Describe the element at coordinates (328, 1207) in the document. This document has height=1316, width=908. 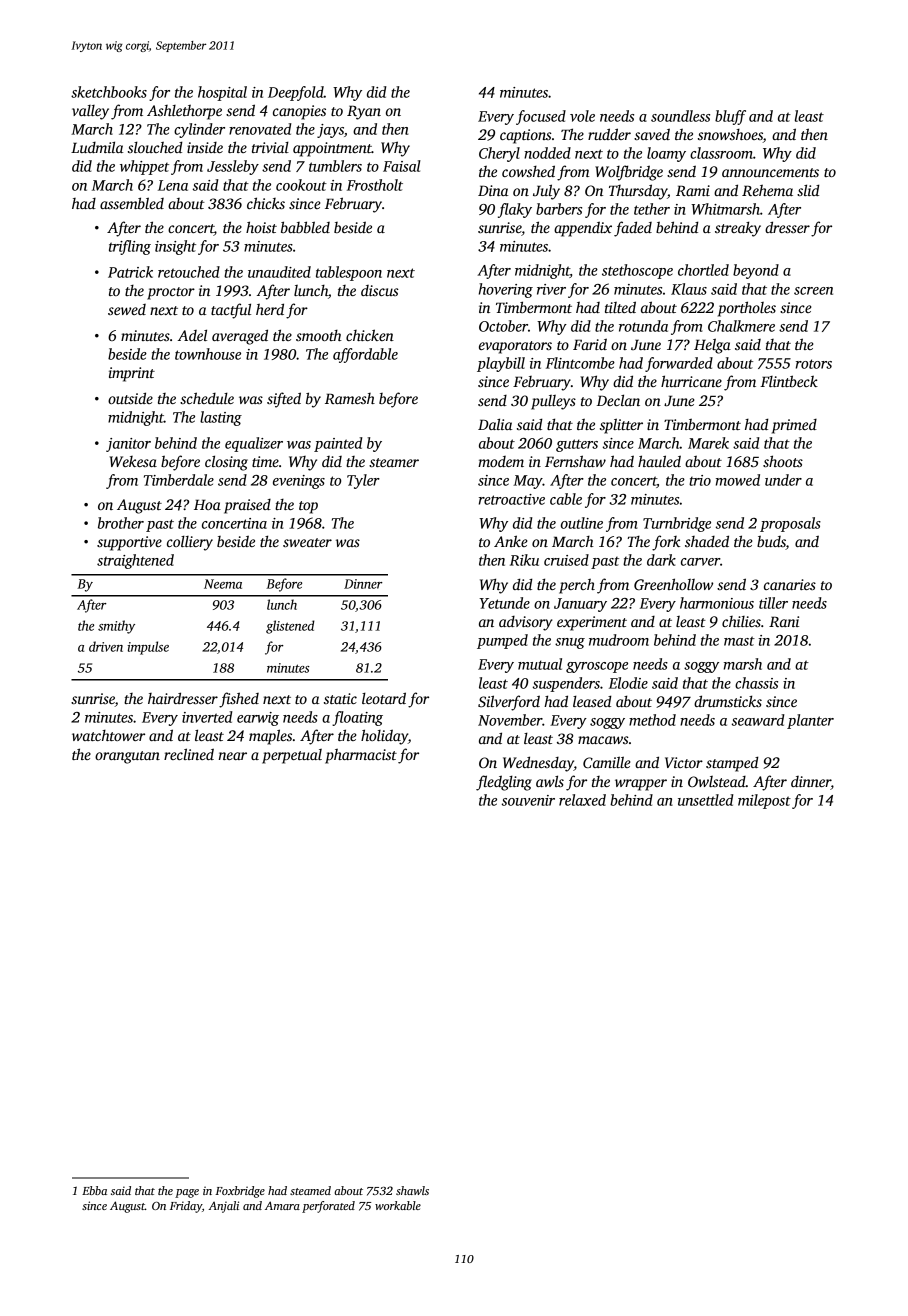
I see `perforated` at that location.
